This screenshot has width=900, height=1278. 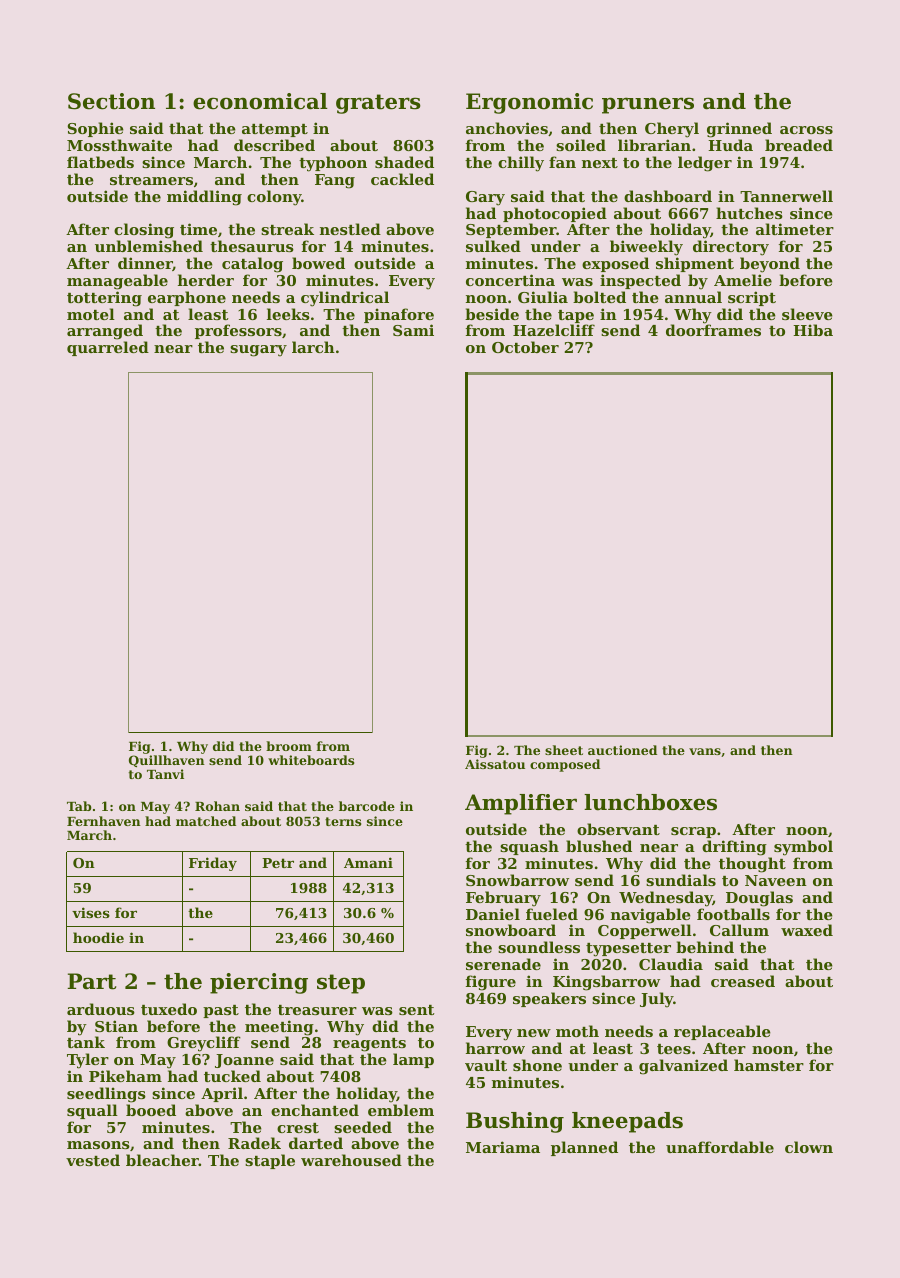 I want to click on graters, so click(x=378, y=104).
